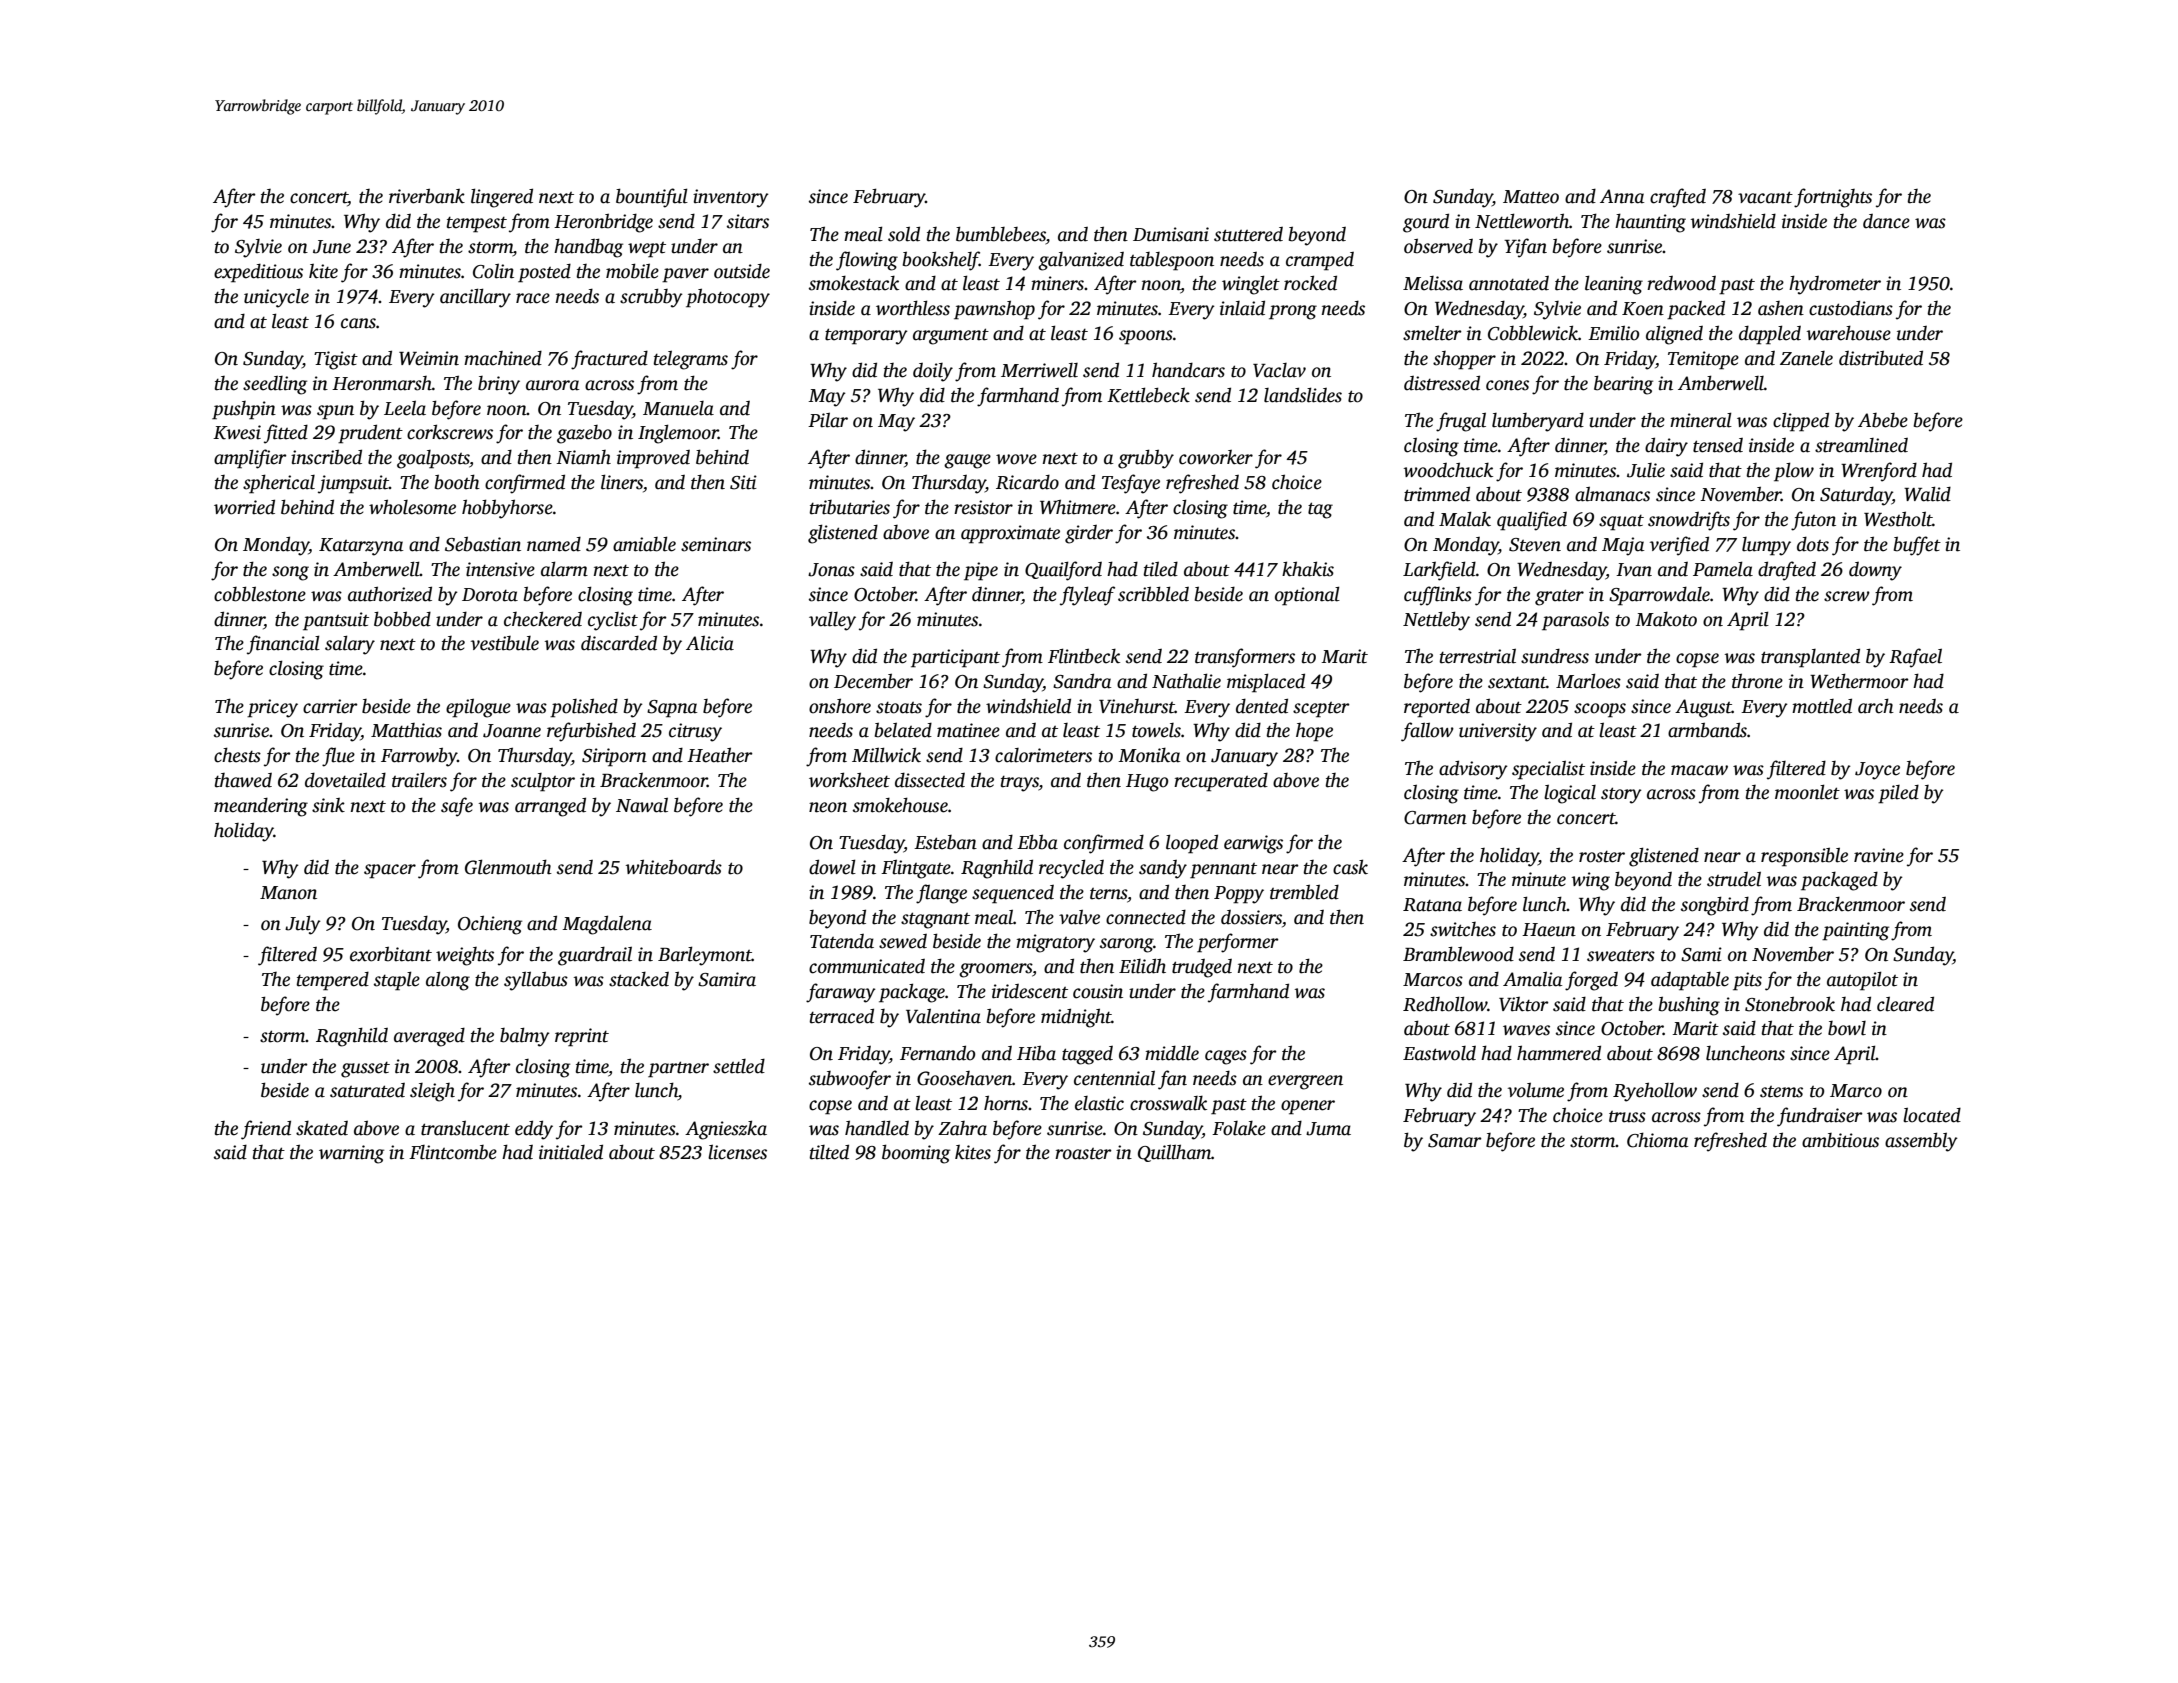 This screenshot has height=1683, width=2178. I want to click on distributed, so click(1881, 358).
